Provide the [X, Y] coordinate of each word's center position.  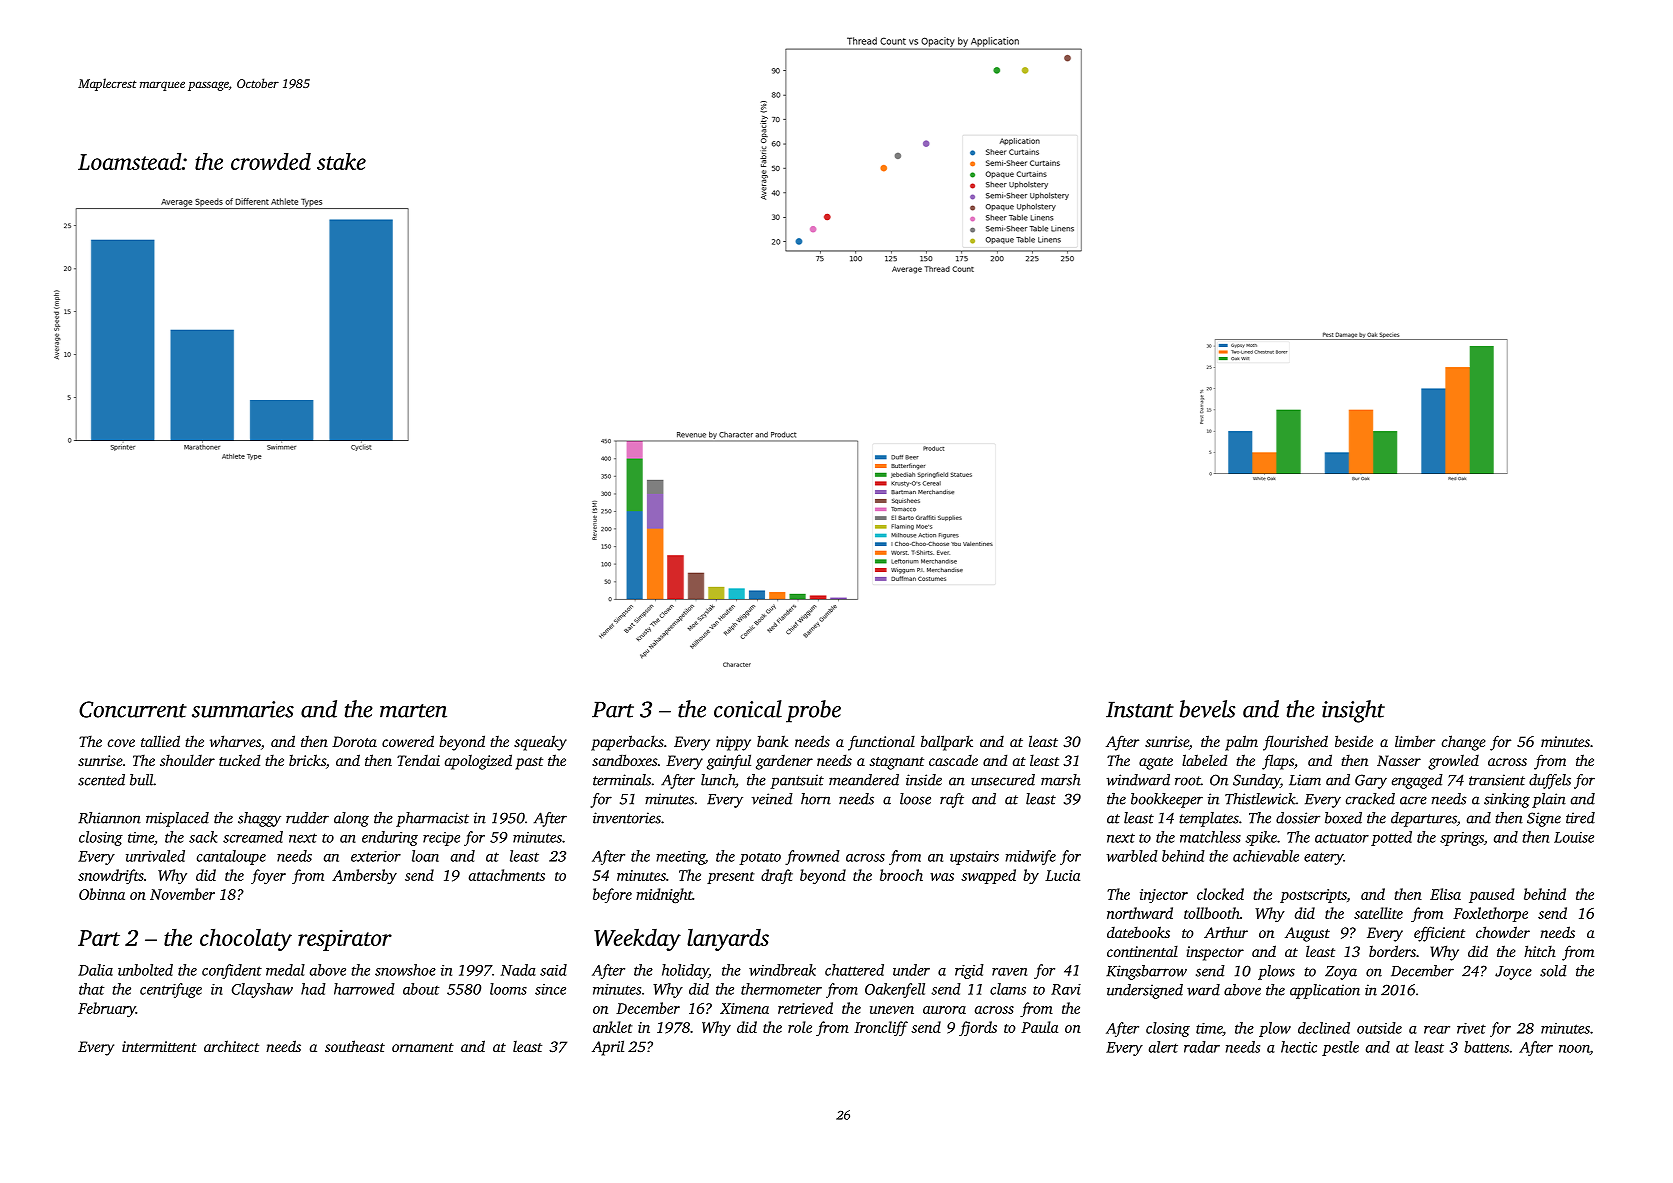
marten [413, 711]
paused [1491, 895]
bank [772, 741]
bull [142, 780]
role [800, 1027]
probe [813, 711]
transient [1497, 780]
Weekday [637, 940]
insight [1353, 711]
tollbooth [1212, 913]
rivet [1471, 1028]
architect [231, 1046]
